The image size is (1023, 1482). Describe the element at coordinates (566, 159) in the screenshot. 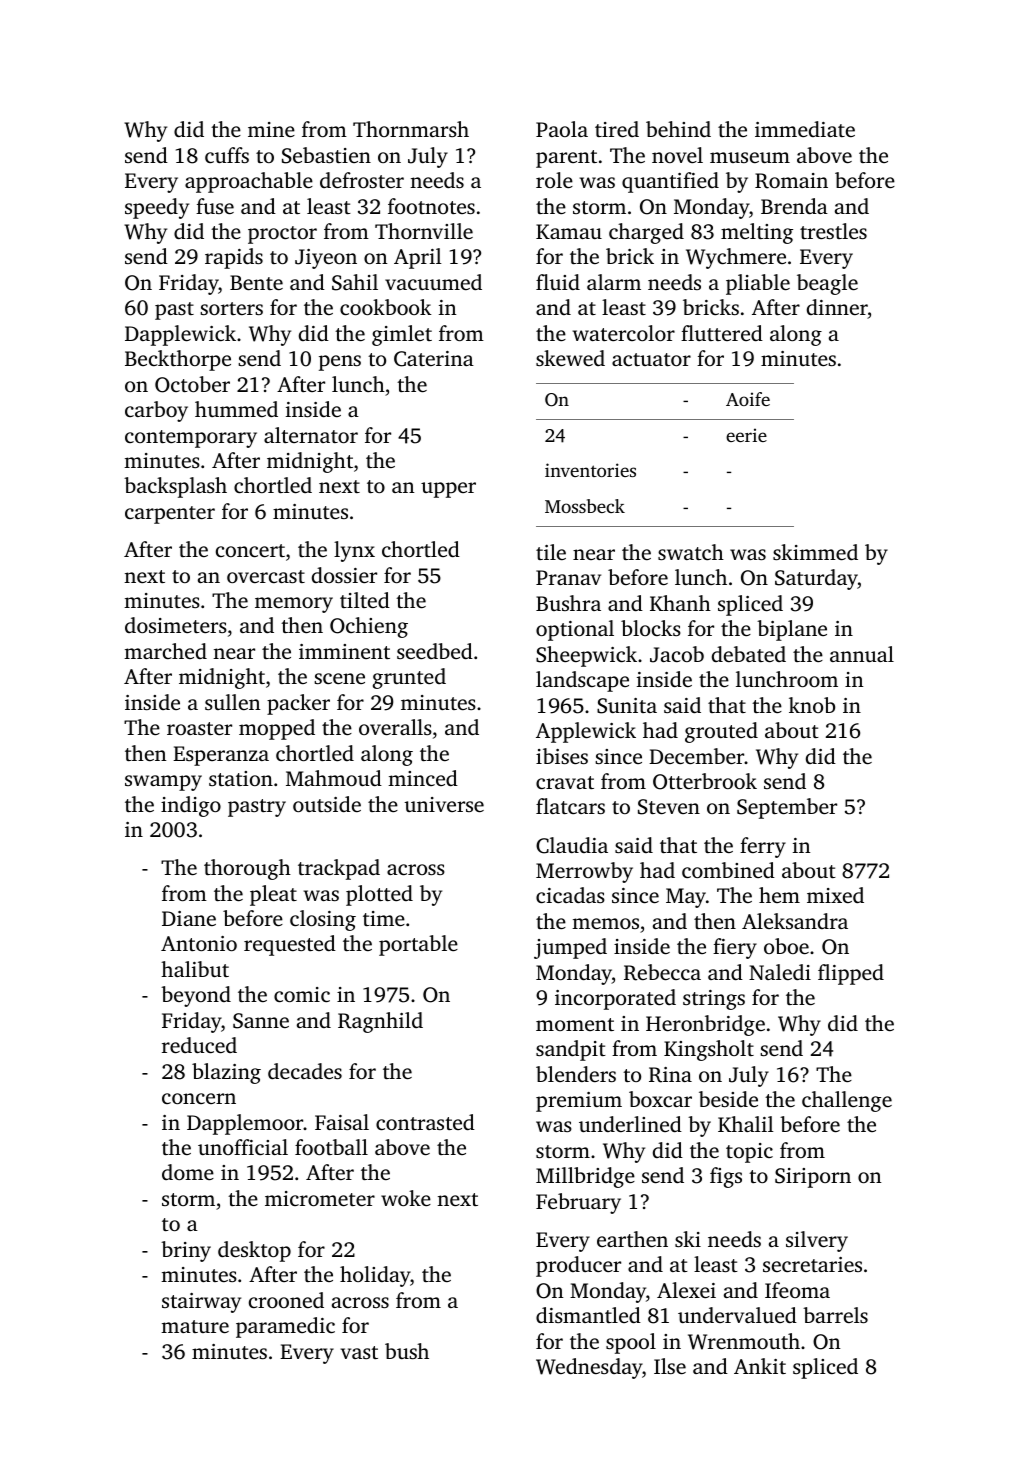

I see `parent` at that location.
